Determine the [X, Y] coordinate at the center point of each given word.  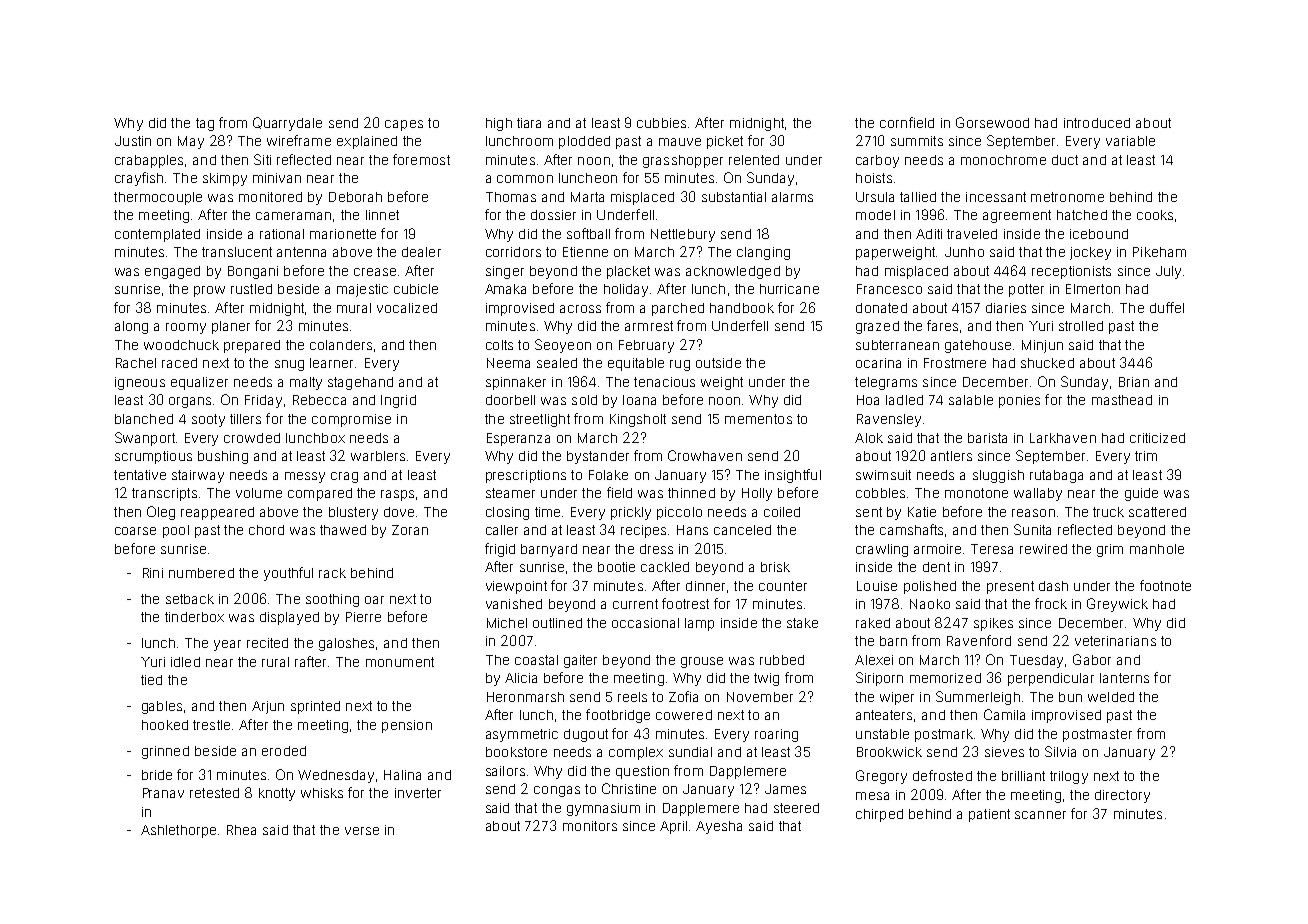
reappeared [217, 513]
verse [362, 831]
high [499, 124]
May [191, 142]
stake [802, 623]
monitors [590, 826]
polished [930, 587]
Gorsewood [992, 122]
